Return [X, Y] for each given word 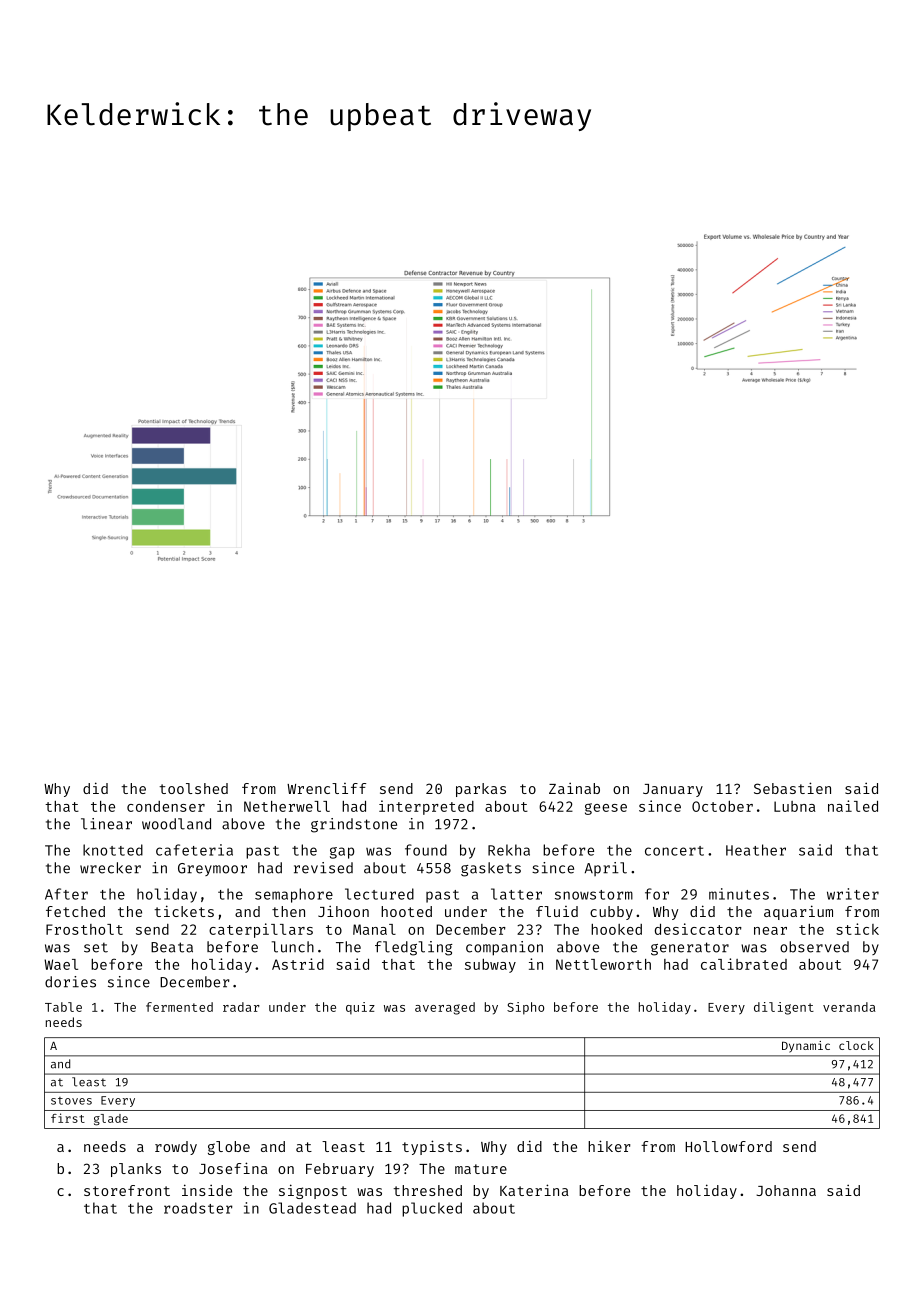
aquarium [798, 912]
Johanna [786, 1190]
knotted [113, 850]
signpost [313, 1191]
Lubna [795, 806]
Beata [172, 947]
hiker [609, 1146]
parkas [481, 790]
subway [490, 966]
